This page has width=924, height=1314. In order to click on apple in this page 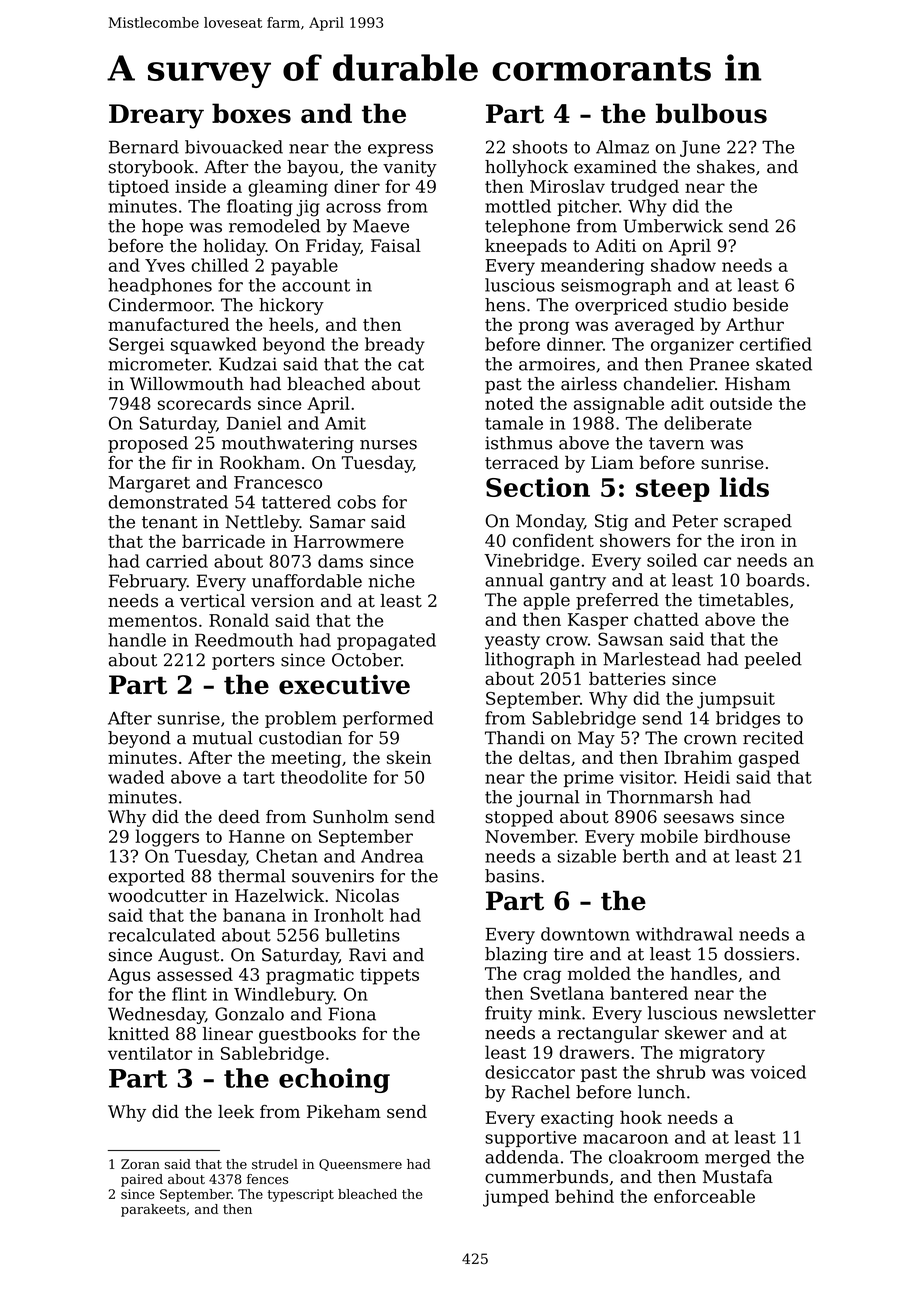, I will do `click(546, 601)`.
